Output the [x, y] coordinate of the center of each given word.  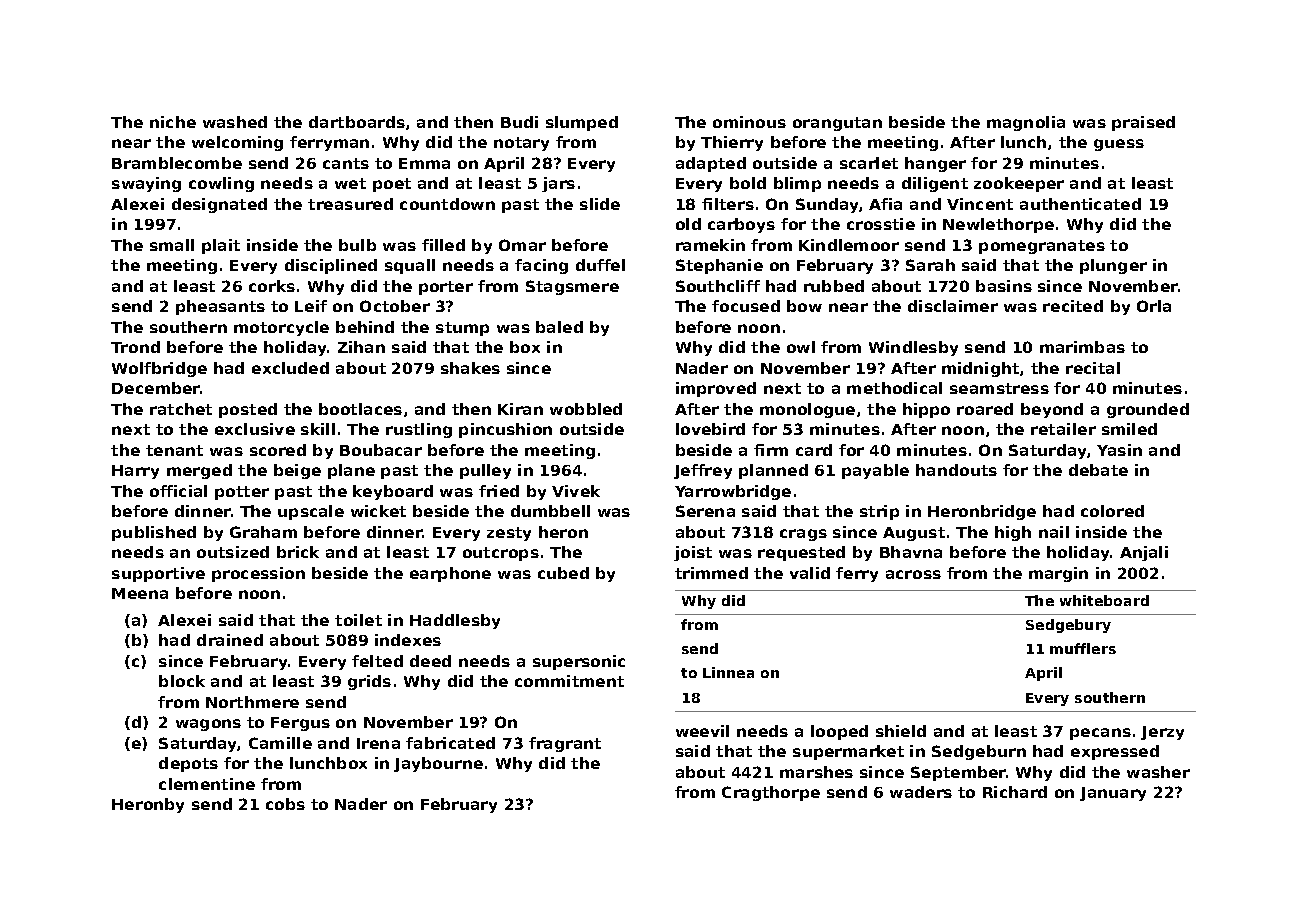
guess [1119, 145]
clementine [207, 784]
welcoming [237, 143]
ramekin [710, 245]
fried [499, 491]
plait [221, 246]
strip [879, 512]
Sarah [930, 265]
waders [921, 792]
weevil [702, 731]
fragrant [565, 744]
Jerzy [1162, 733]
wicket [378, 511]
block [182, 681]
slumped [582, 123]
